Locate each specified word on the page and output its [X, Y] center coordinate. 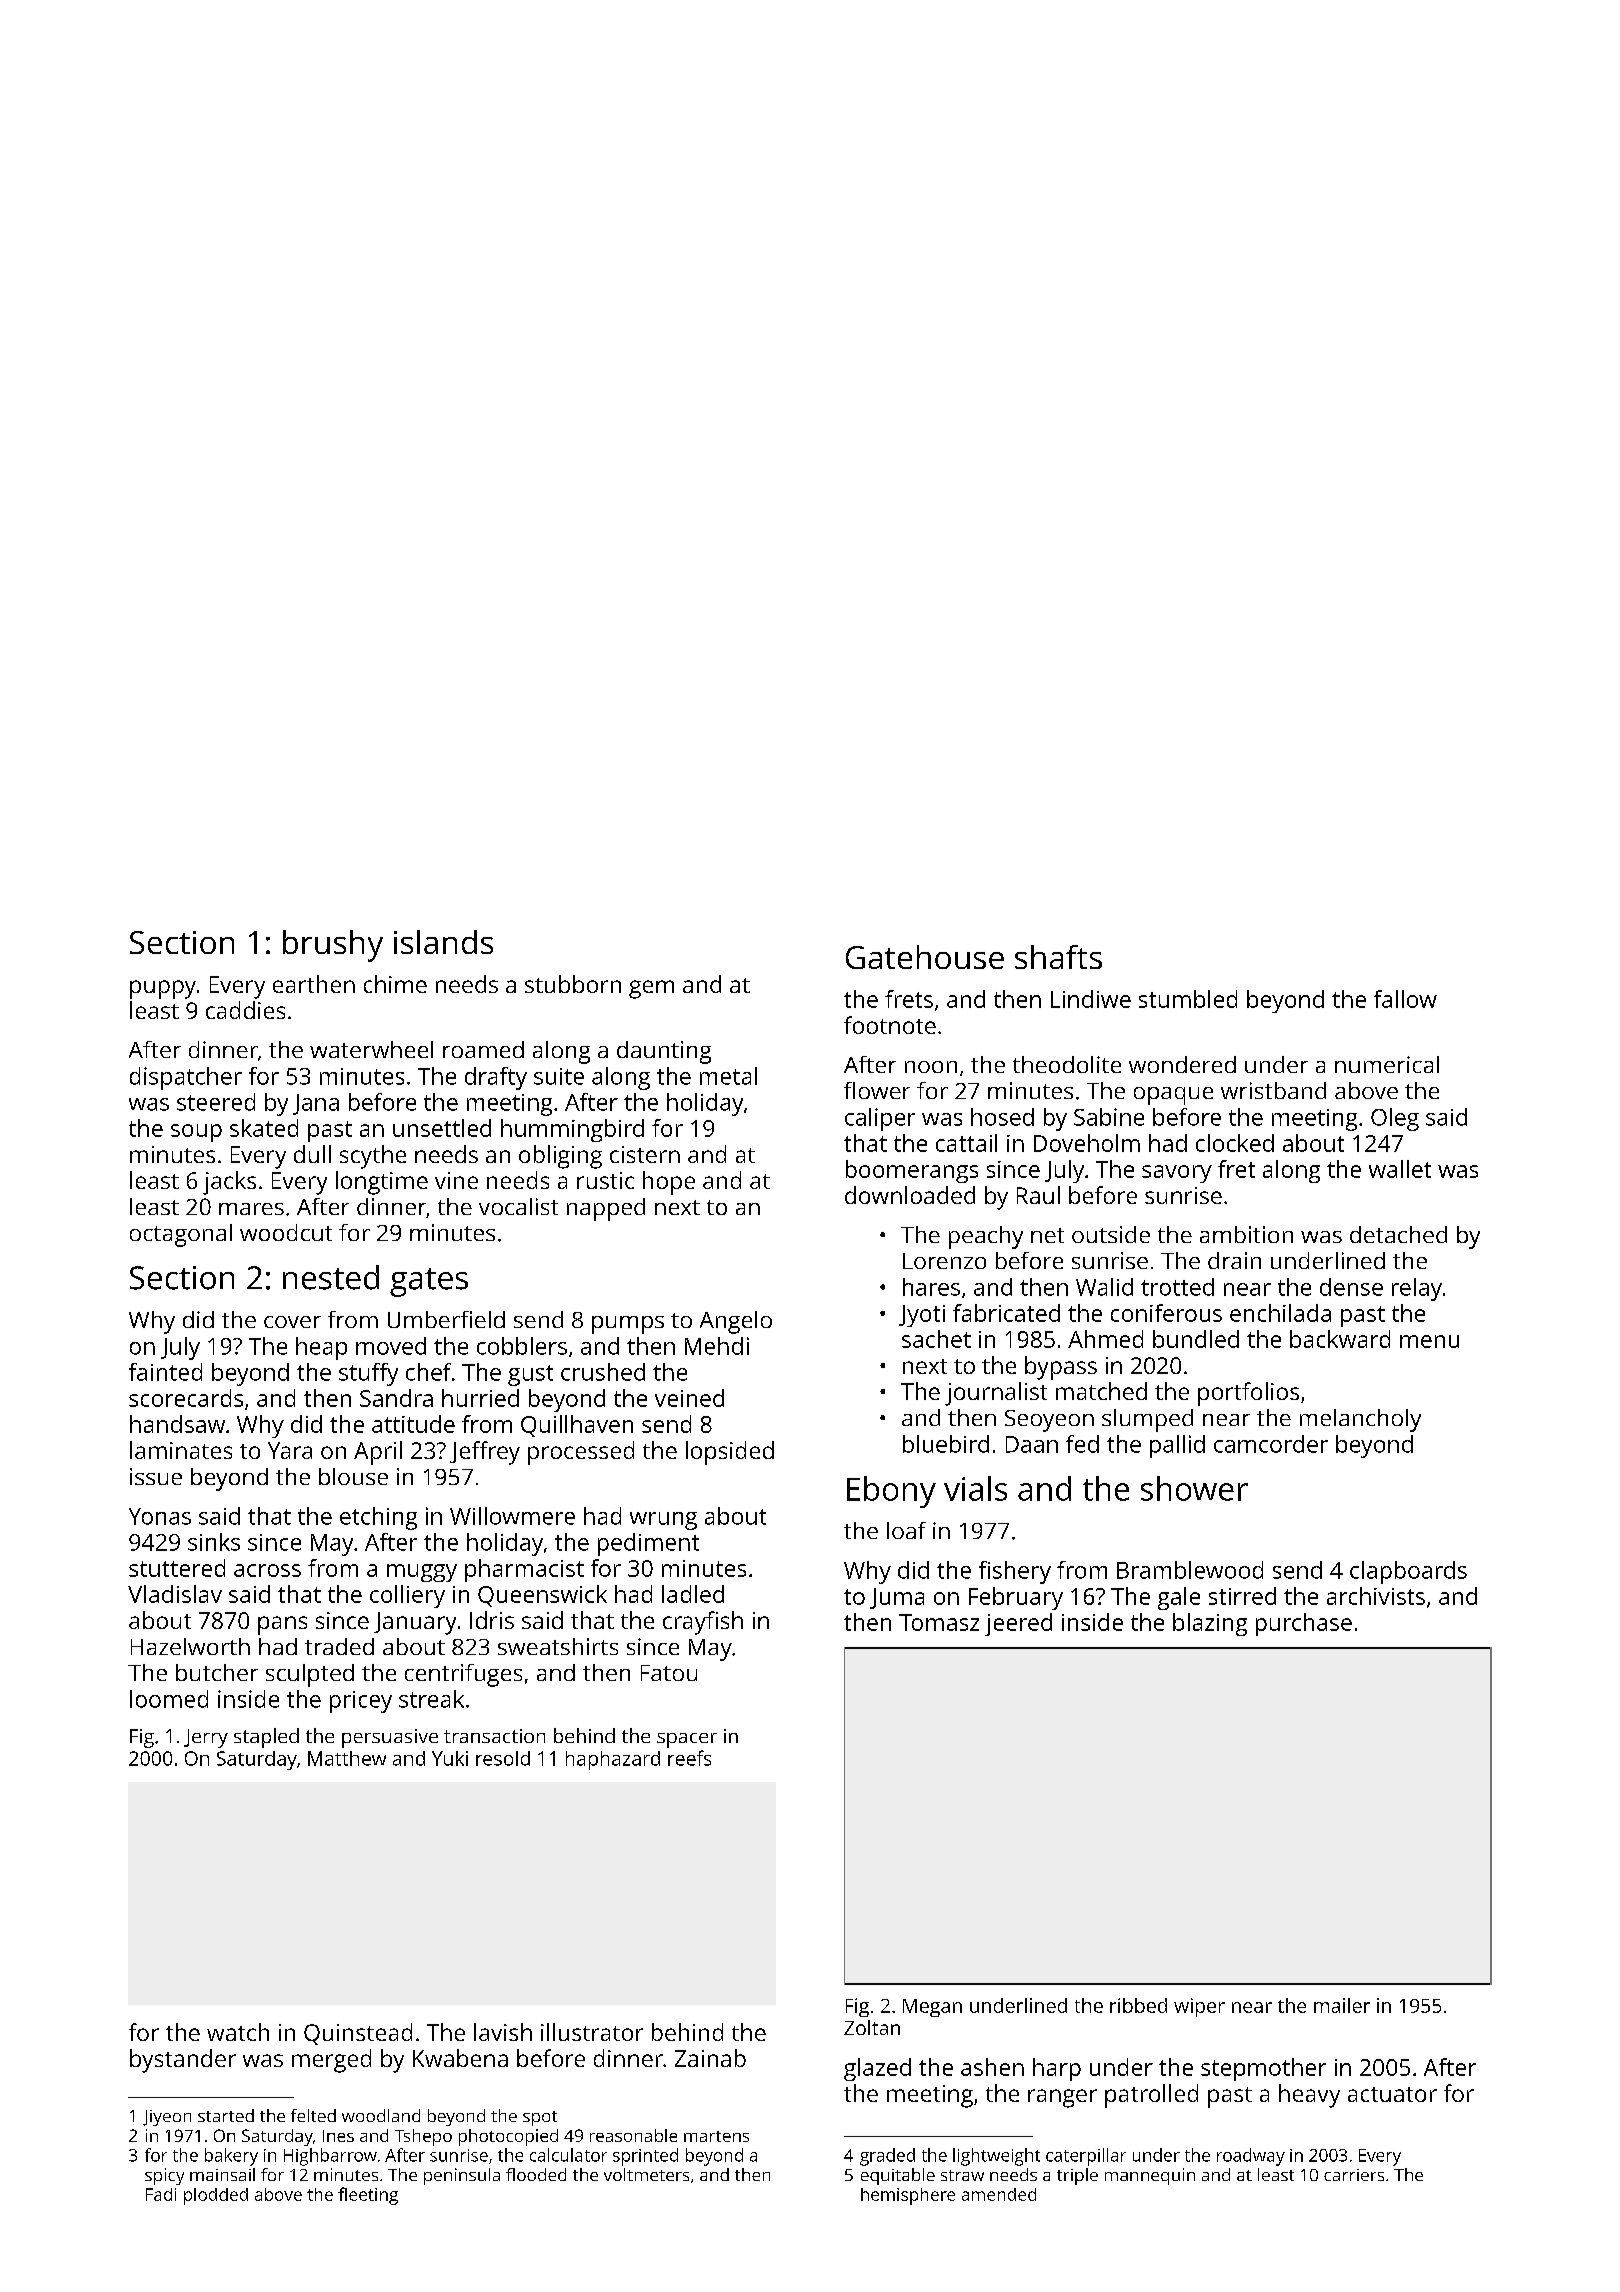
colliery [407, 1596]
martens [716, 2136]
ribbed [1138, 2005]
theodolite [1067, 1064]
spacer [687, 1740]
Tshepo [423, 2137]
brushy [333, 946]
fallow [1405, 999]
